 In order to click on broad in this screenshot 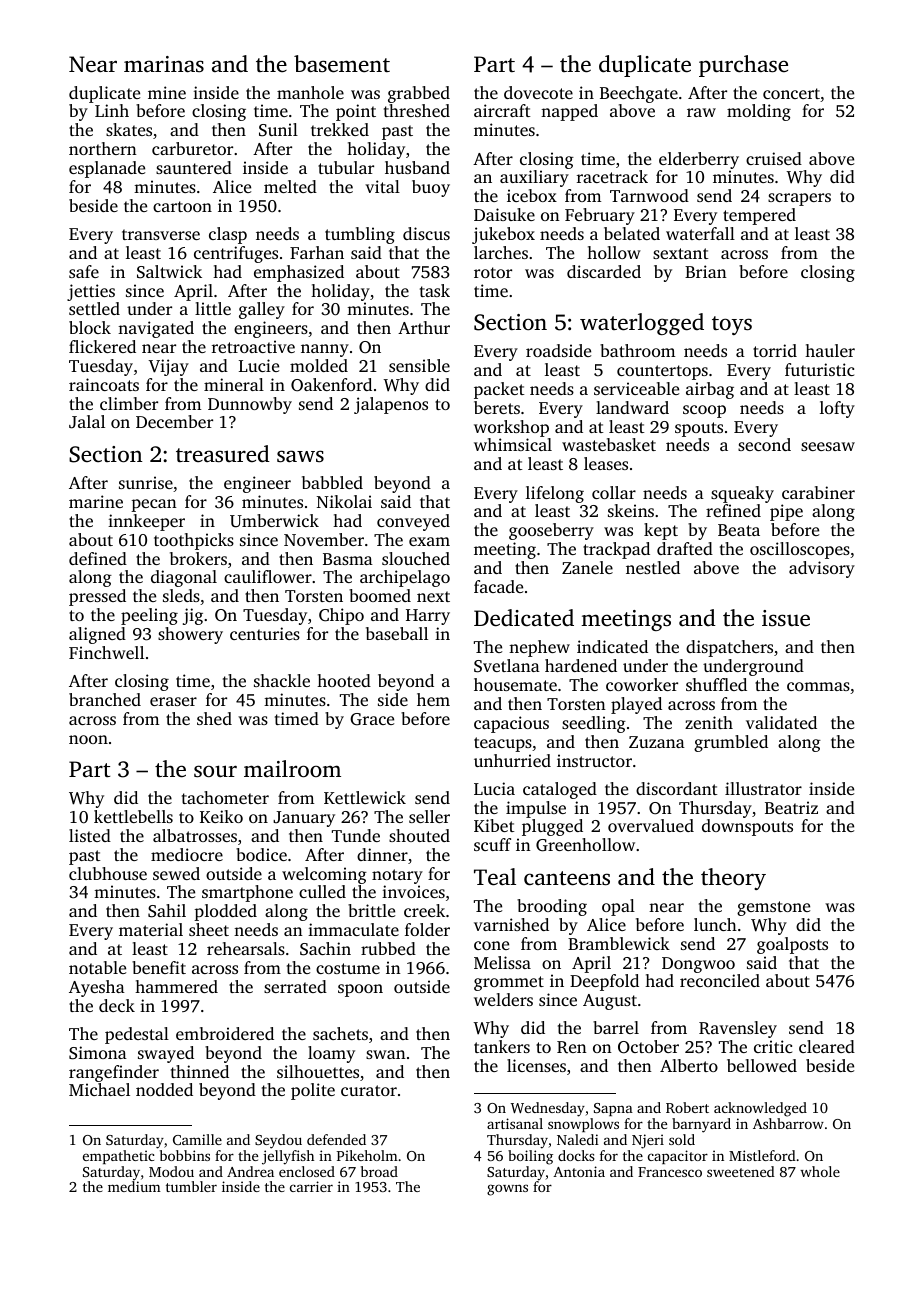, I will do `click(379, 1171)`.
